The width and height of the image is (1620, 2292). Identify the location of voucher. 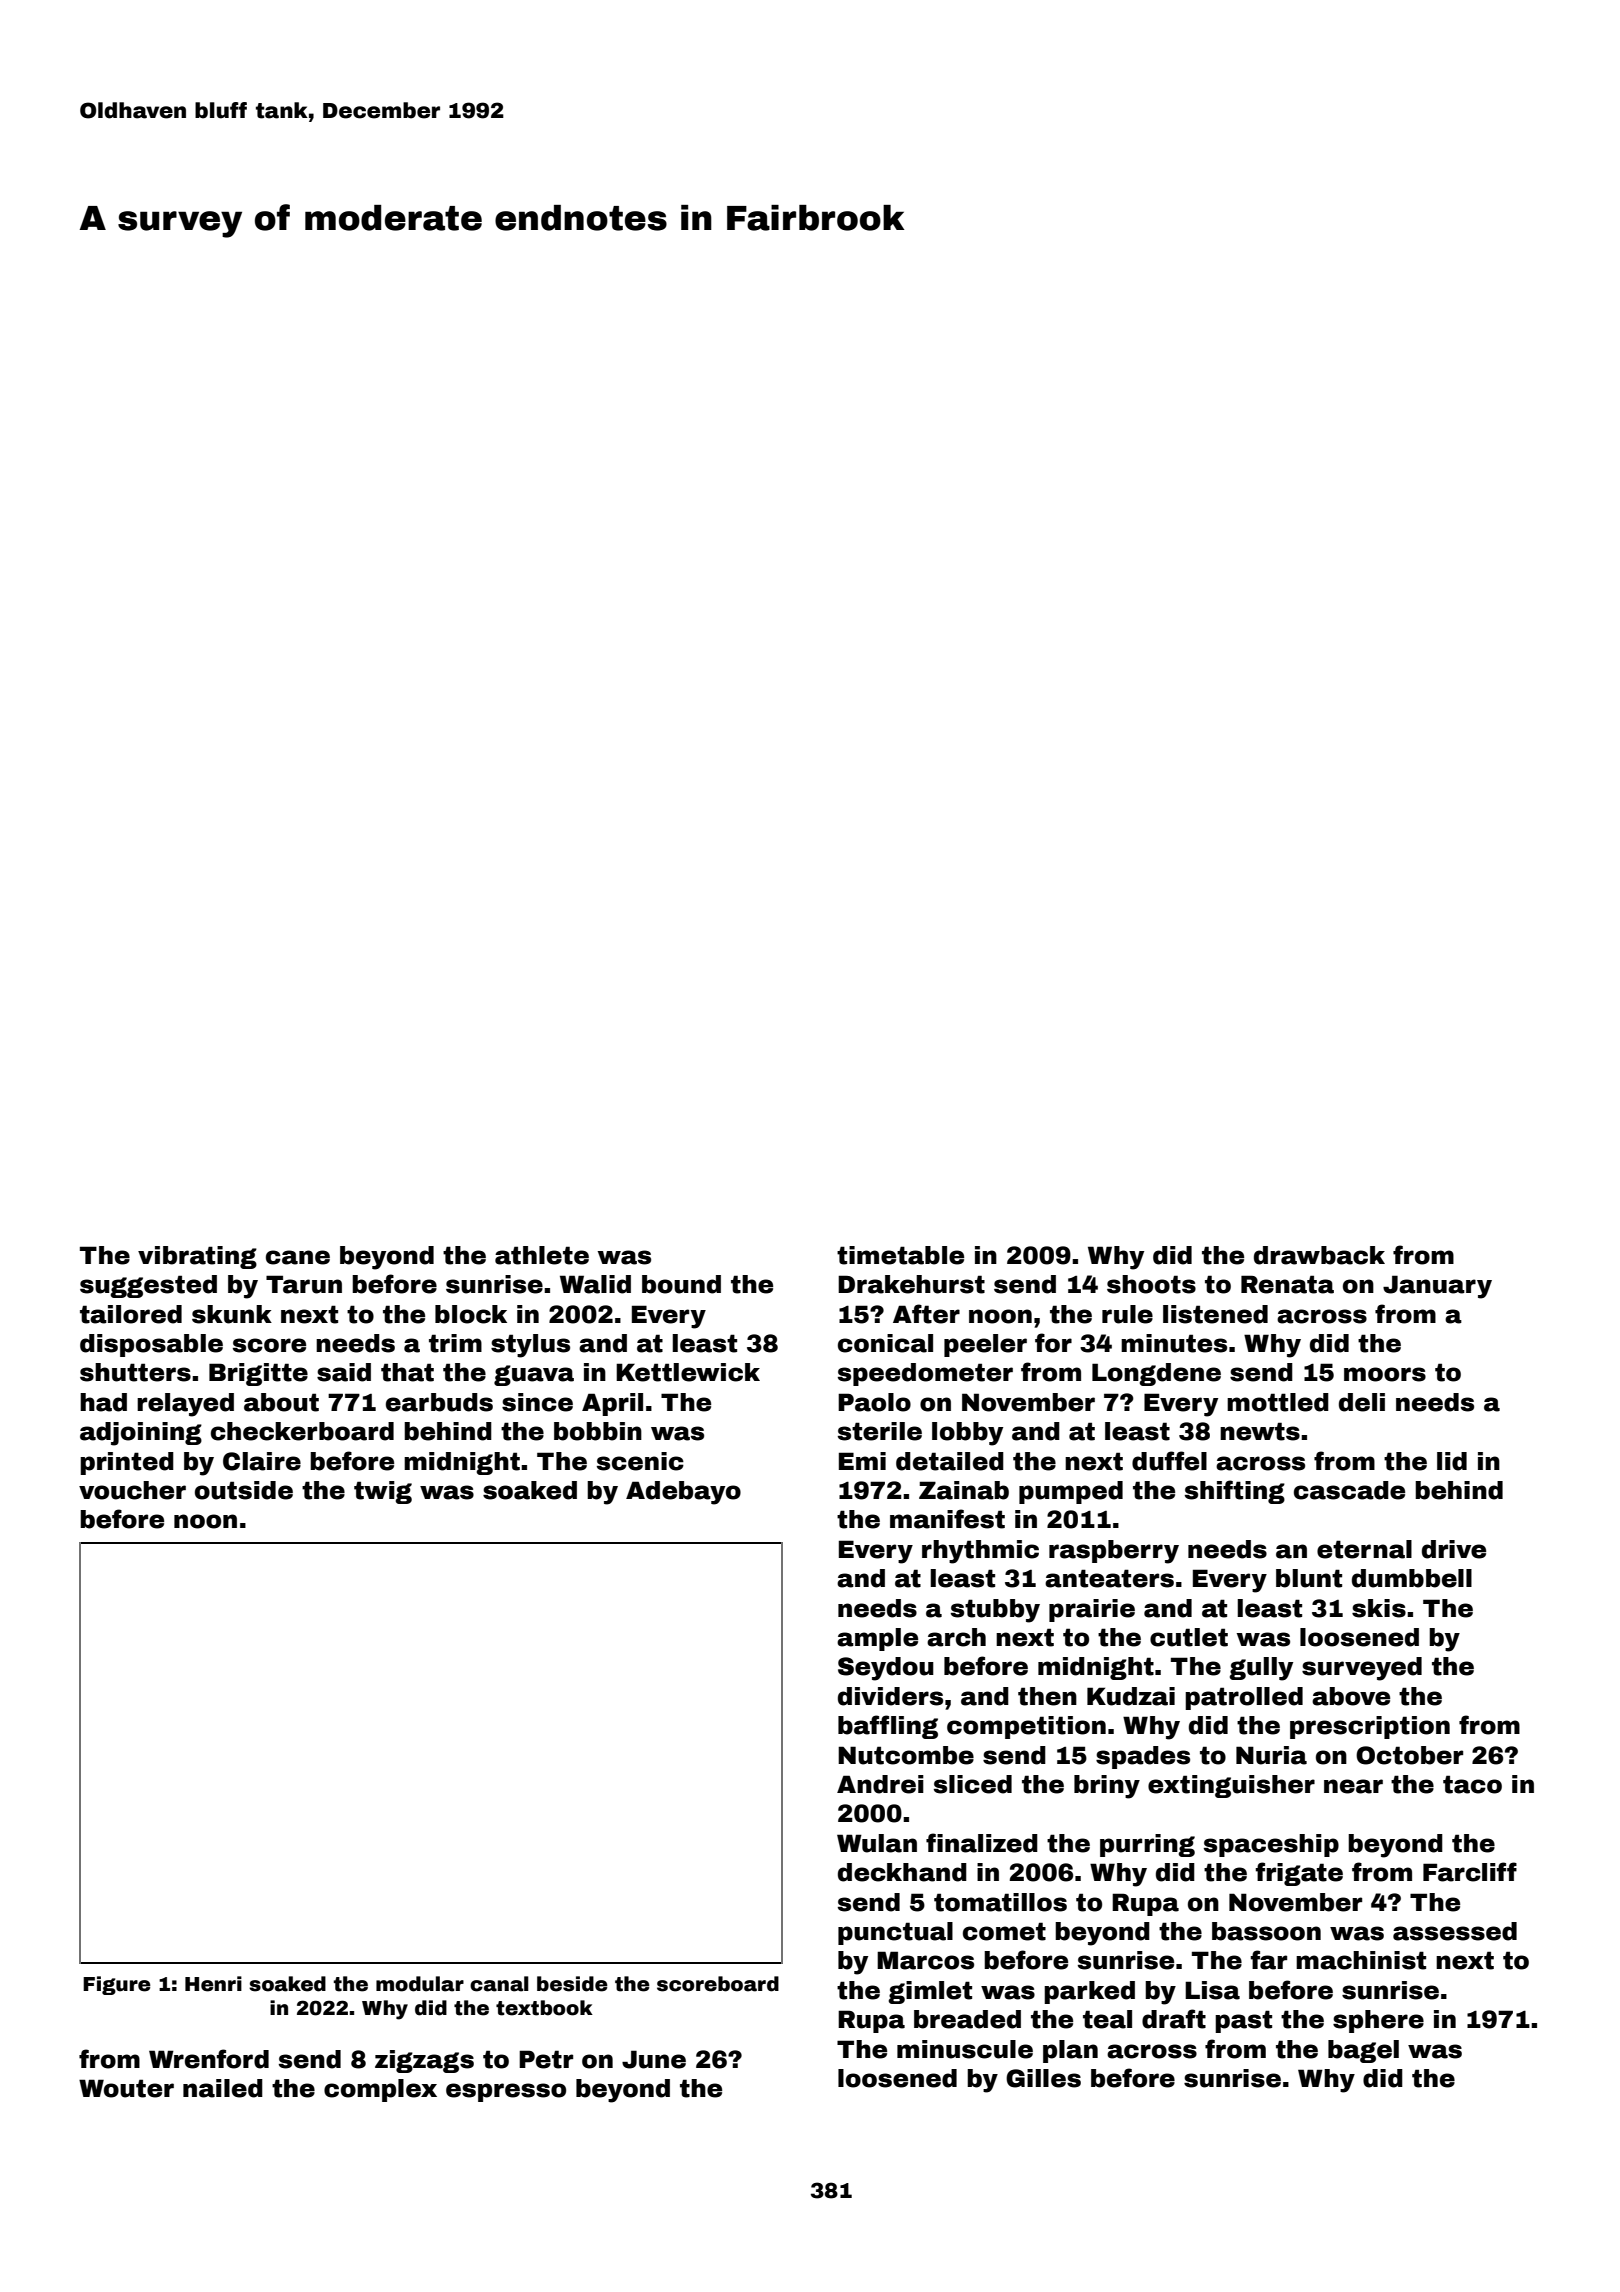
(132, 1490).
